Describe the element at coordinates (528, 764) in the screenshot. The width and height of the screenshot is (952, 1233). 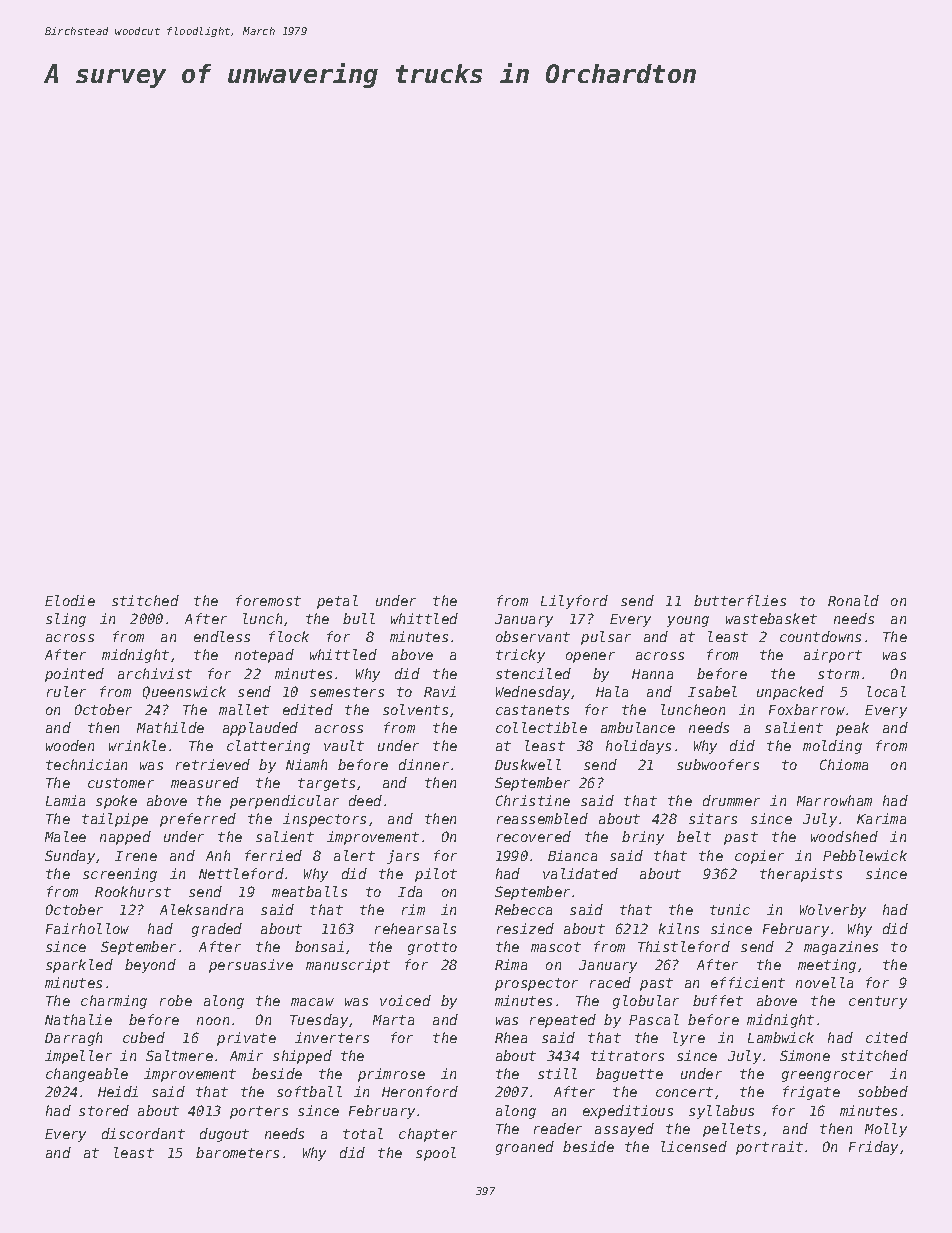
I see `Duskwell` at that location.
